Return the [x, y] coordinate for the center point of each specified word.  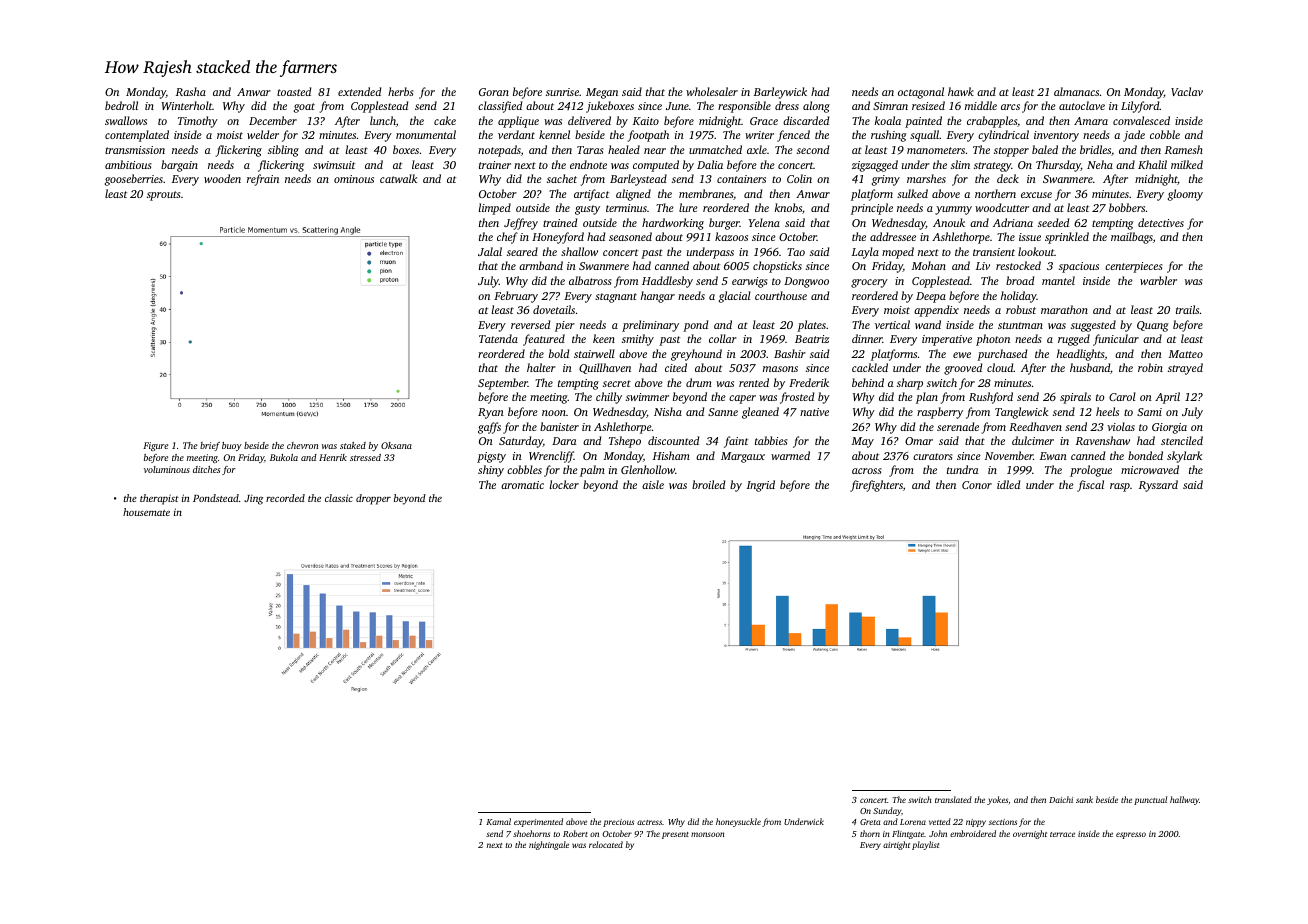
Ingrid [761, 486]
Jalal [490, 251]
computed [656, 166]
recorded [285, 498]
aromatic [522, 485]
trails [1187, 309]
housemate [146, 512]
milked [1187, 164]
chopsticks [777, 267]
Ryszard [1158, 486]
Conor [977, 485]
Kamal [498, 821]
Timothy [198, 122]
